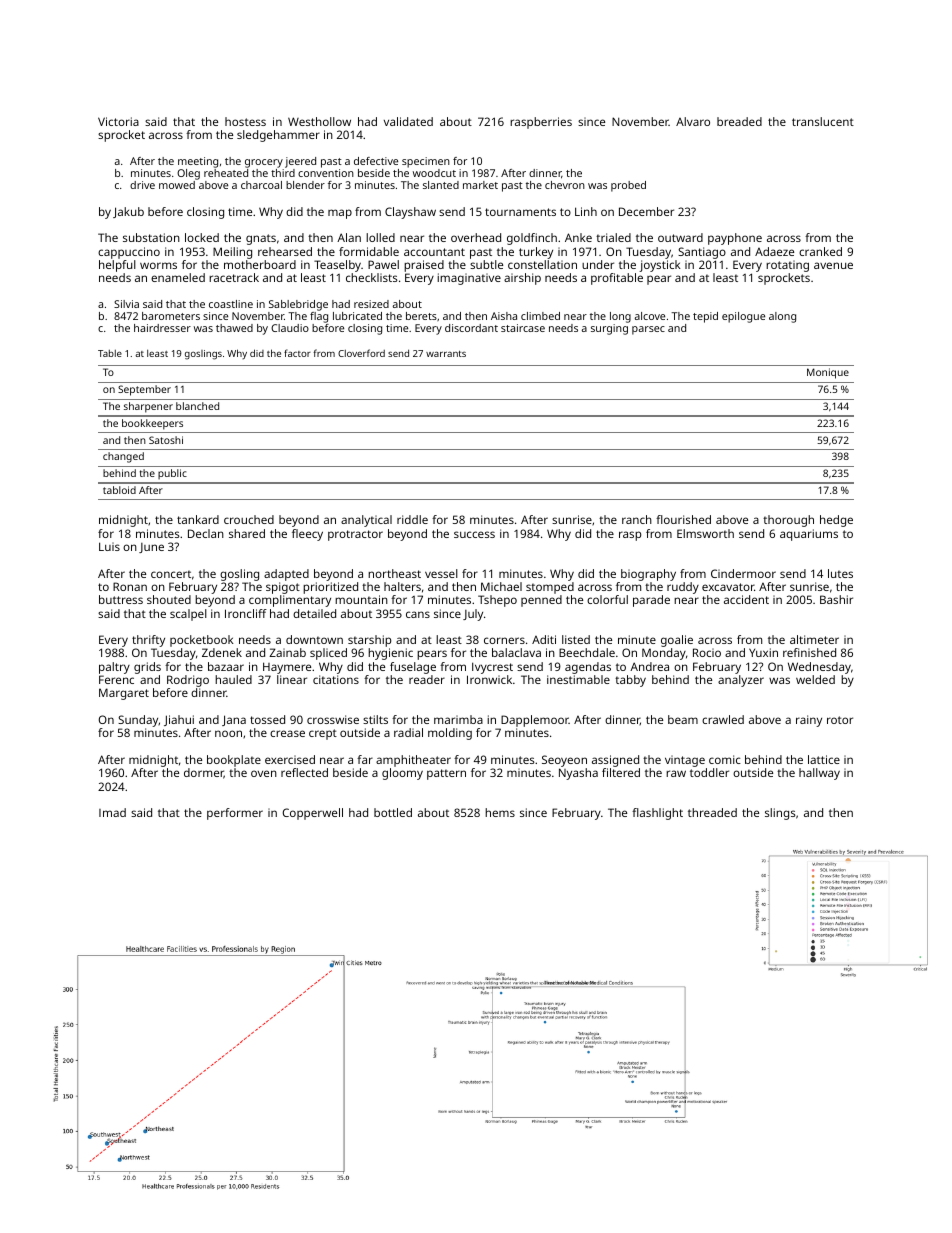  What do you see at coordinates (836, 521) in the screenshot?
I see `hedge` at bounding box center [836, 521].
